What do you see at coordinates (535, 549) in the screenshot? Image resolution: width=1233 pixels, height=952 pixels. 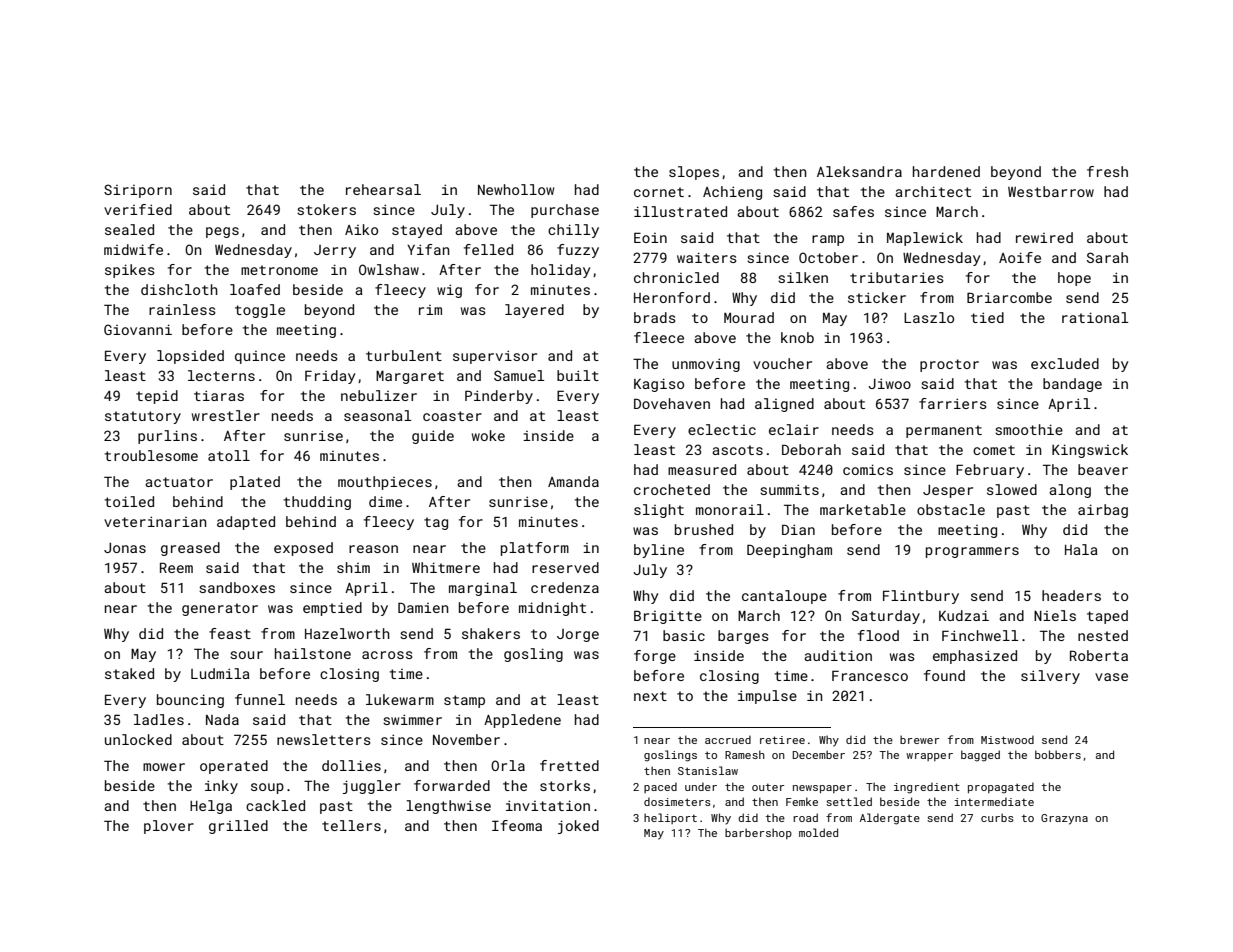 I see `platform` at bounding box center [535, 549].
